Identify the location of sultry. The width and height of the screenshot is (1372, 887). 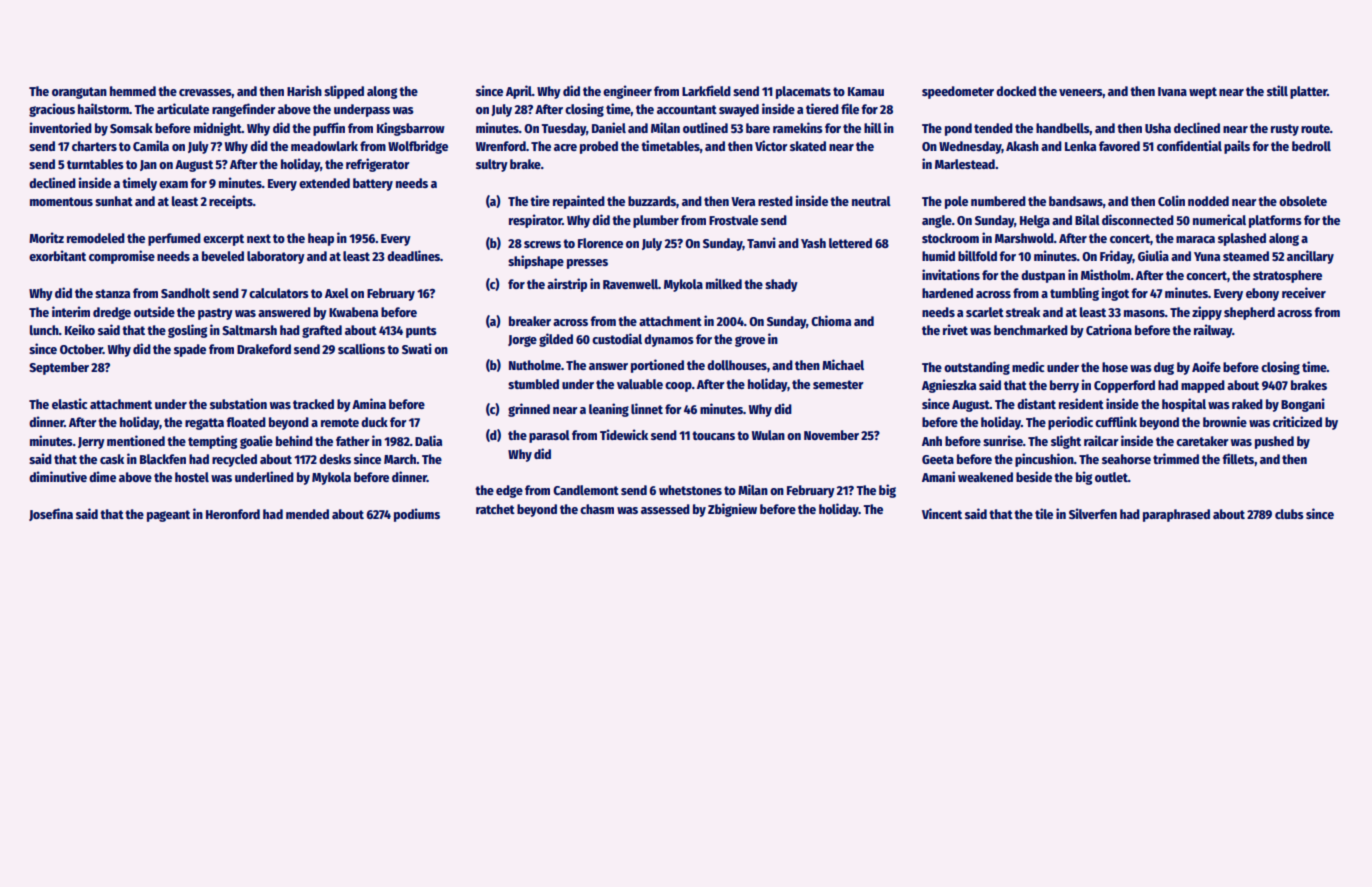
(492, 165).
